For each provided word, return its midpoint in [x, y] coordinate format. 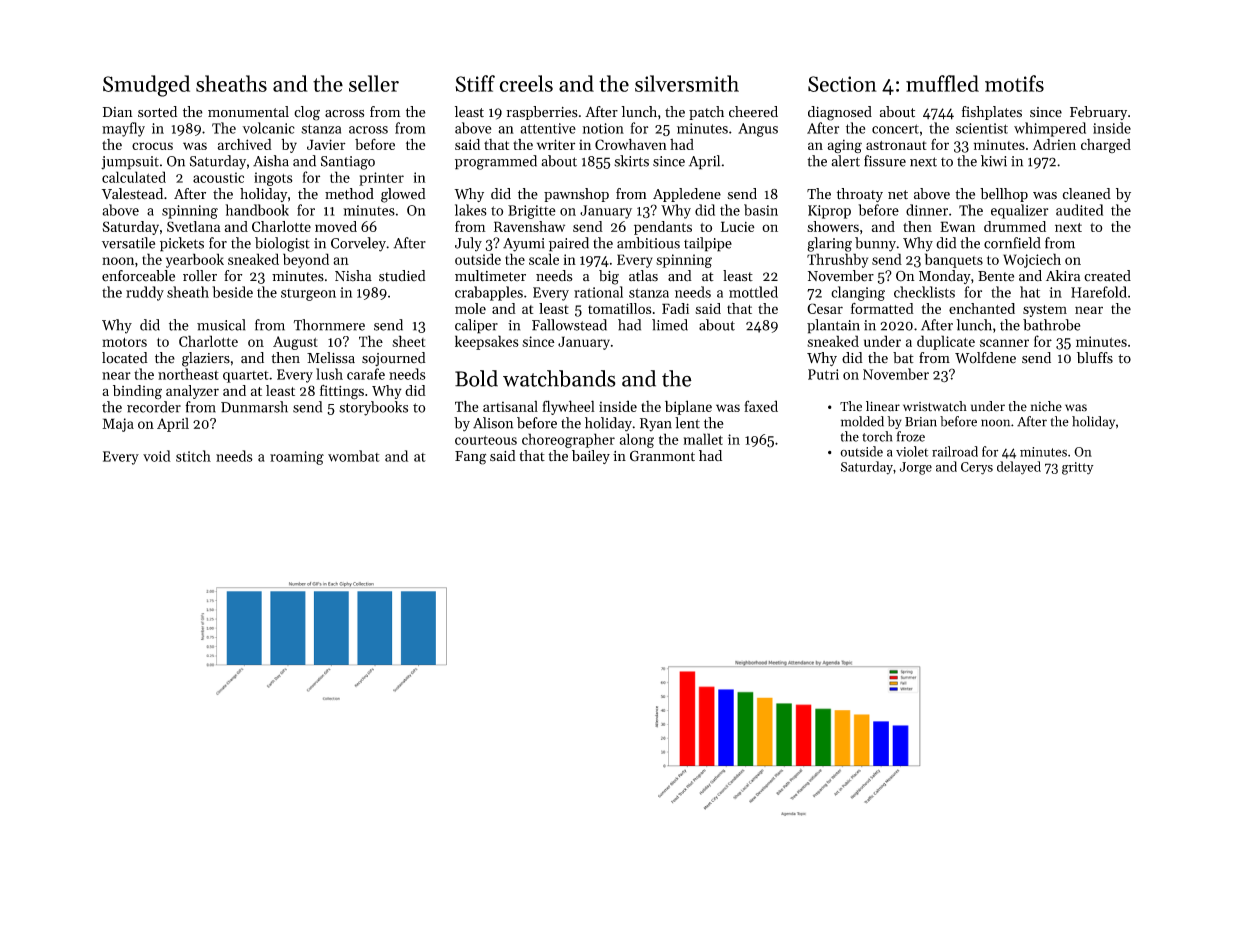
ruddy [145, 293]
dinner [927, 210]
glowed [403, 195]
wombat [354, 456]
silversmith [687, 83]
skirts [631, 161]
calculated [134, 177]
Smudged [146, 86]
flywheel [568, 407]
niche [1046, 406]
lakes [471, 210]
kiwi [994, 161]
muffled [942, 83]
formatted [882, 308]
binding [137, 392]
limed [670, 325]
